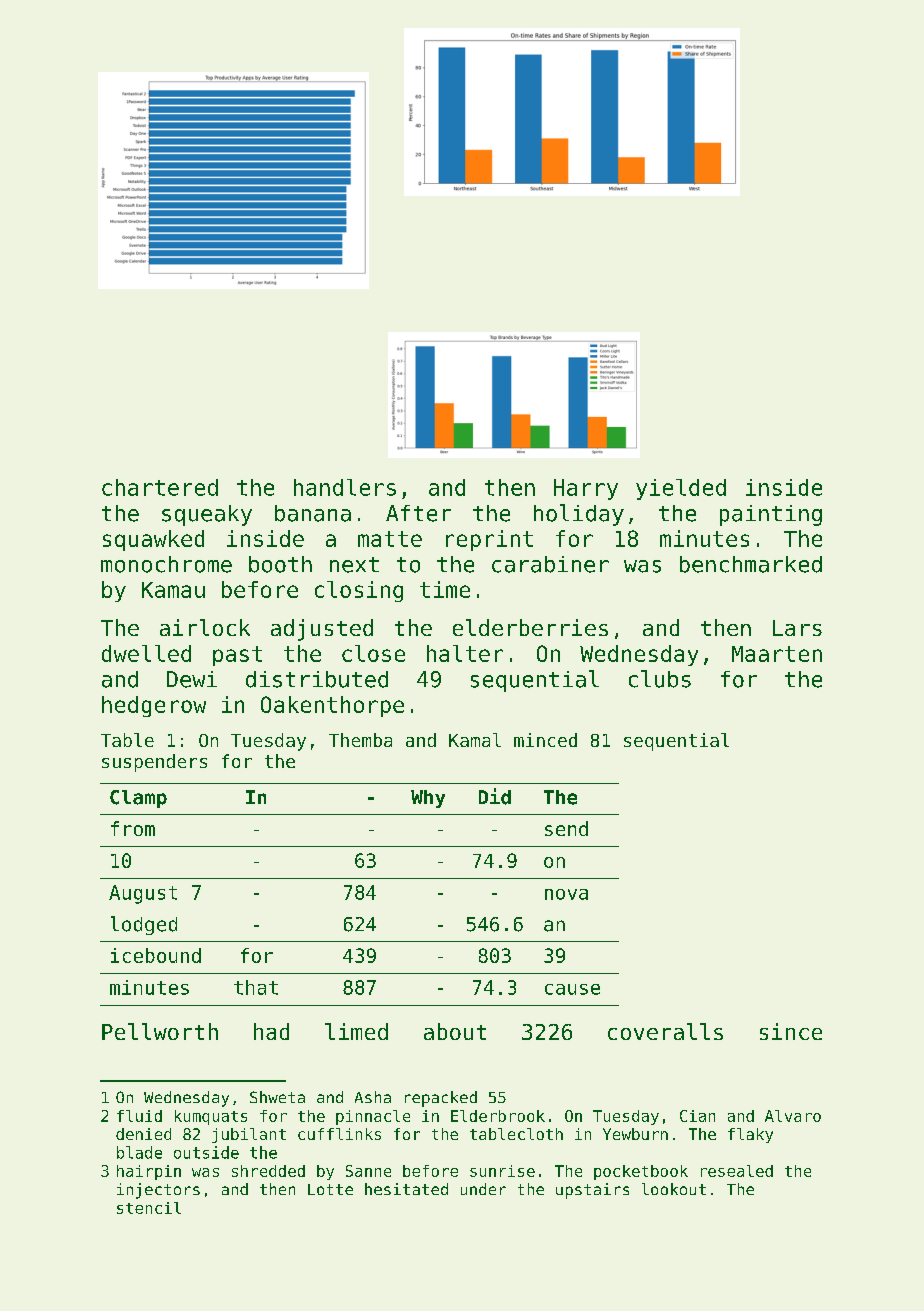 This image has height=1311, width=924. Describe the element at coordinates (495, 796) in the image. I see `Did` at that location.
